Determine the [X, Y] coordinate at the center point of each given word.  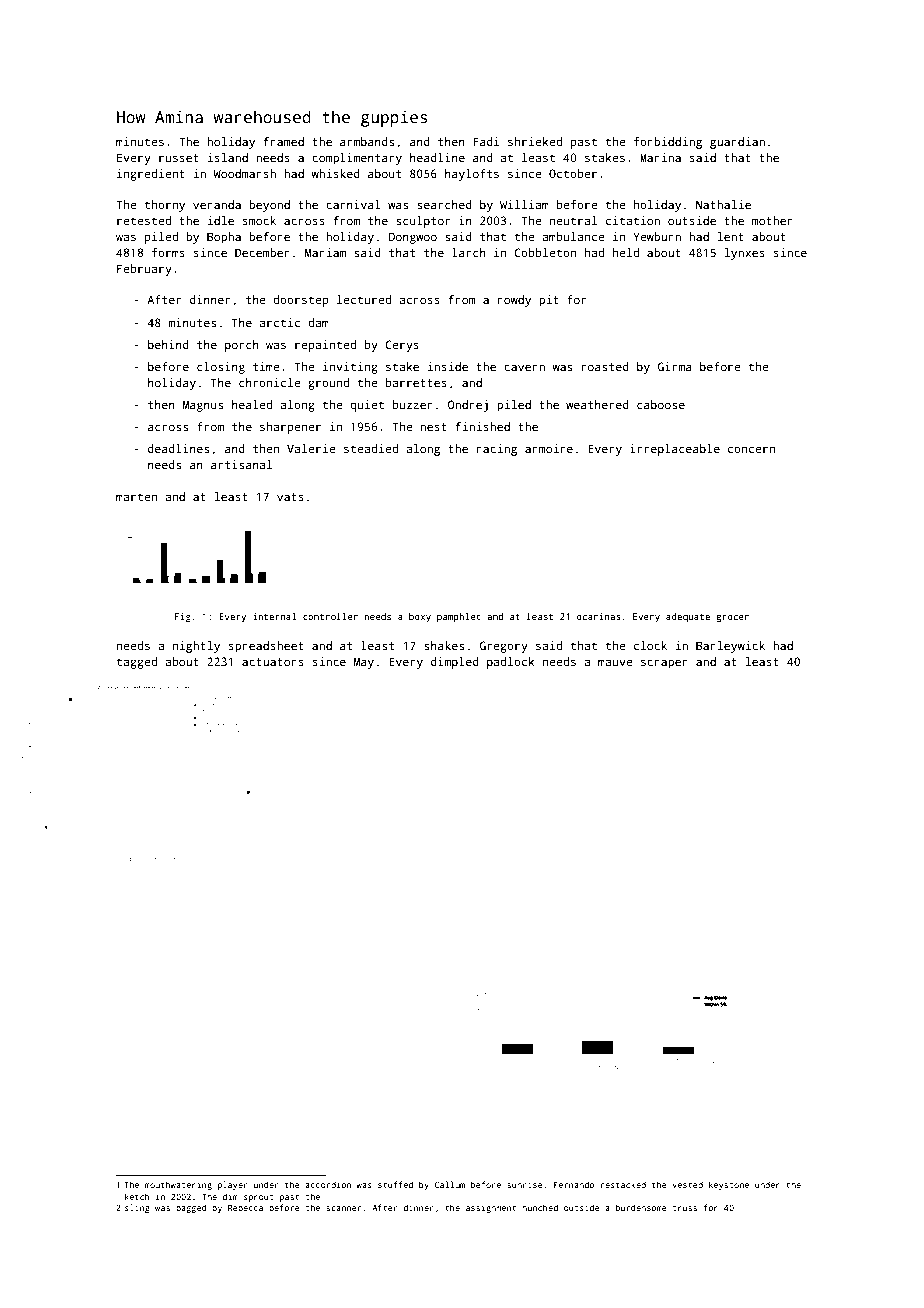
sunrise [525, 1184]
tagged [137, 663]
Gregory [504, 647]
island [228, 157]
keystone [729, 1185]
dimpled [455, 663]
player [233, 1185]
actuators [273, 662]
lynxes [745, 254]
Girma [675, 366]
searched [444, 204]
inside [448, 366]
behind [168, 344]
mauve [615, 662]
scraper [664, 664]
